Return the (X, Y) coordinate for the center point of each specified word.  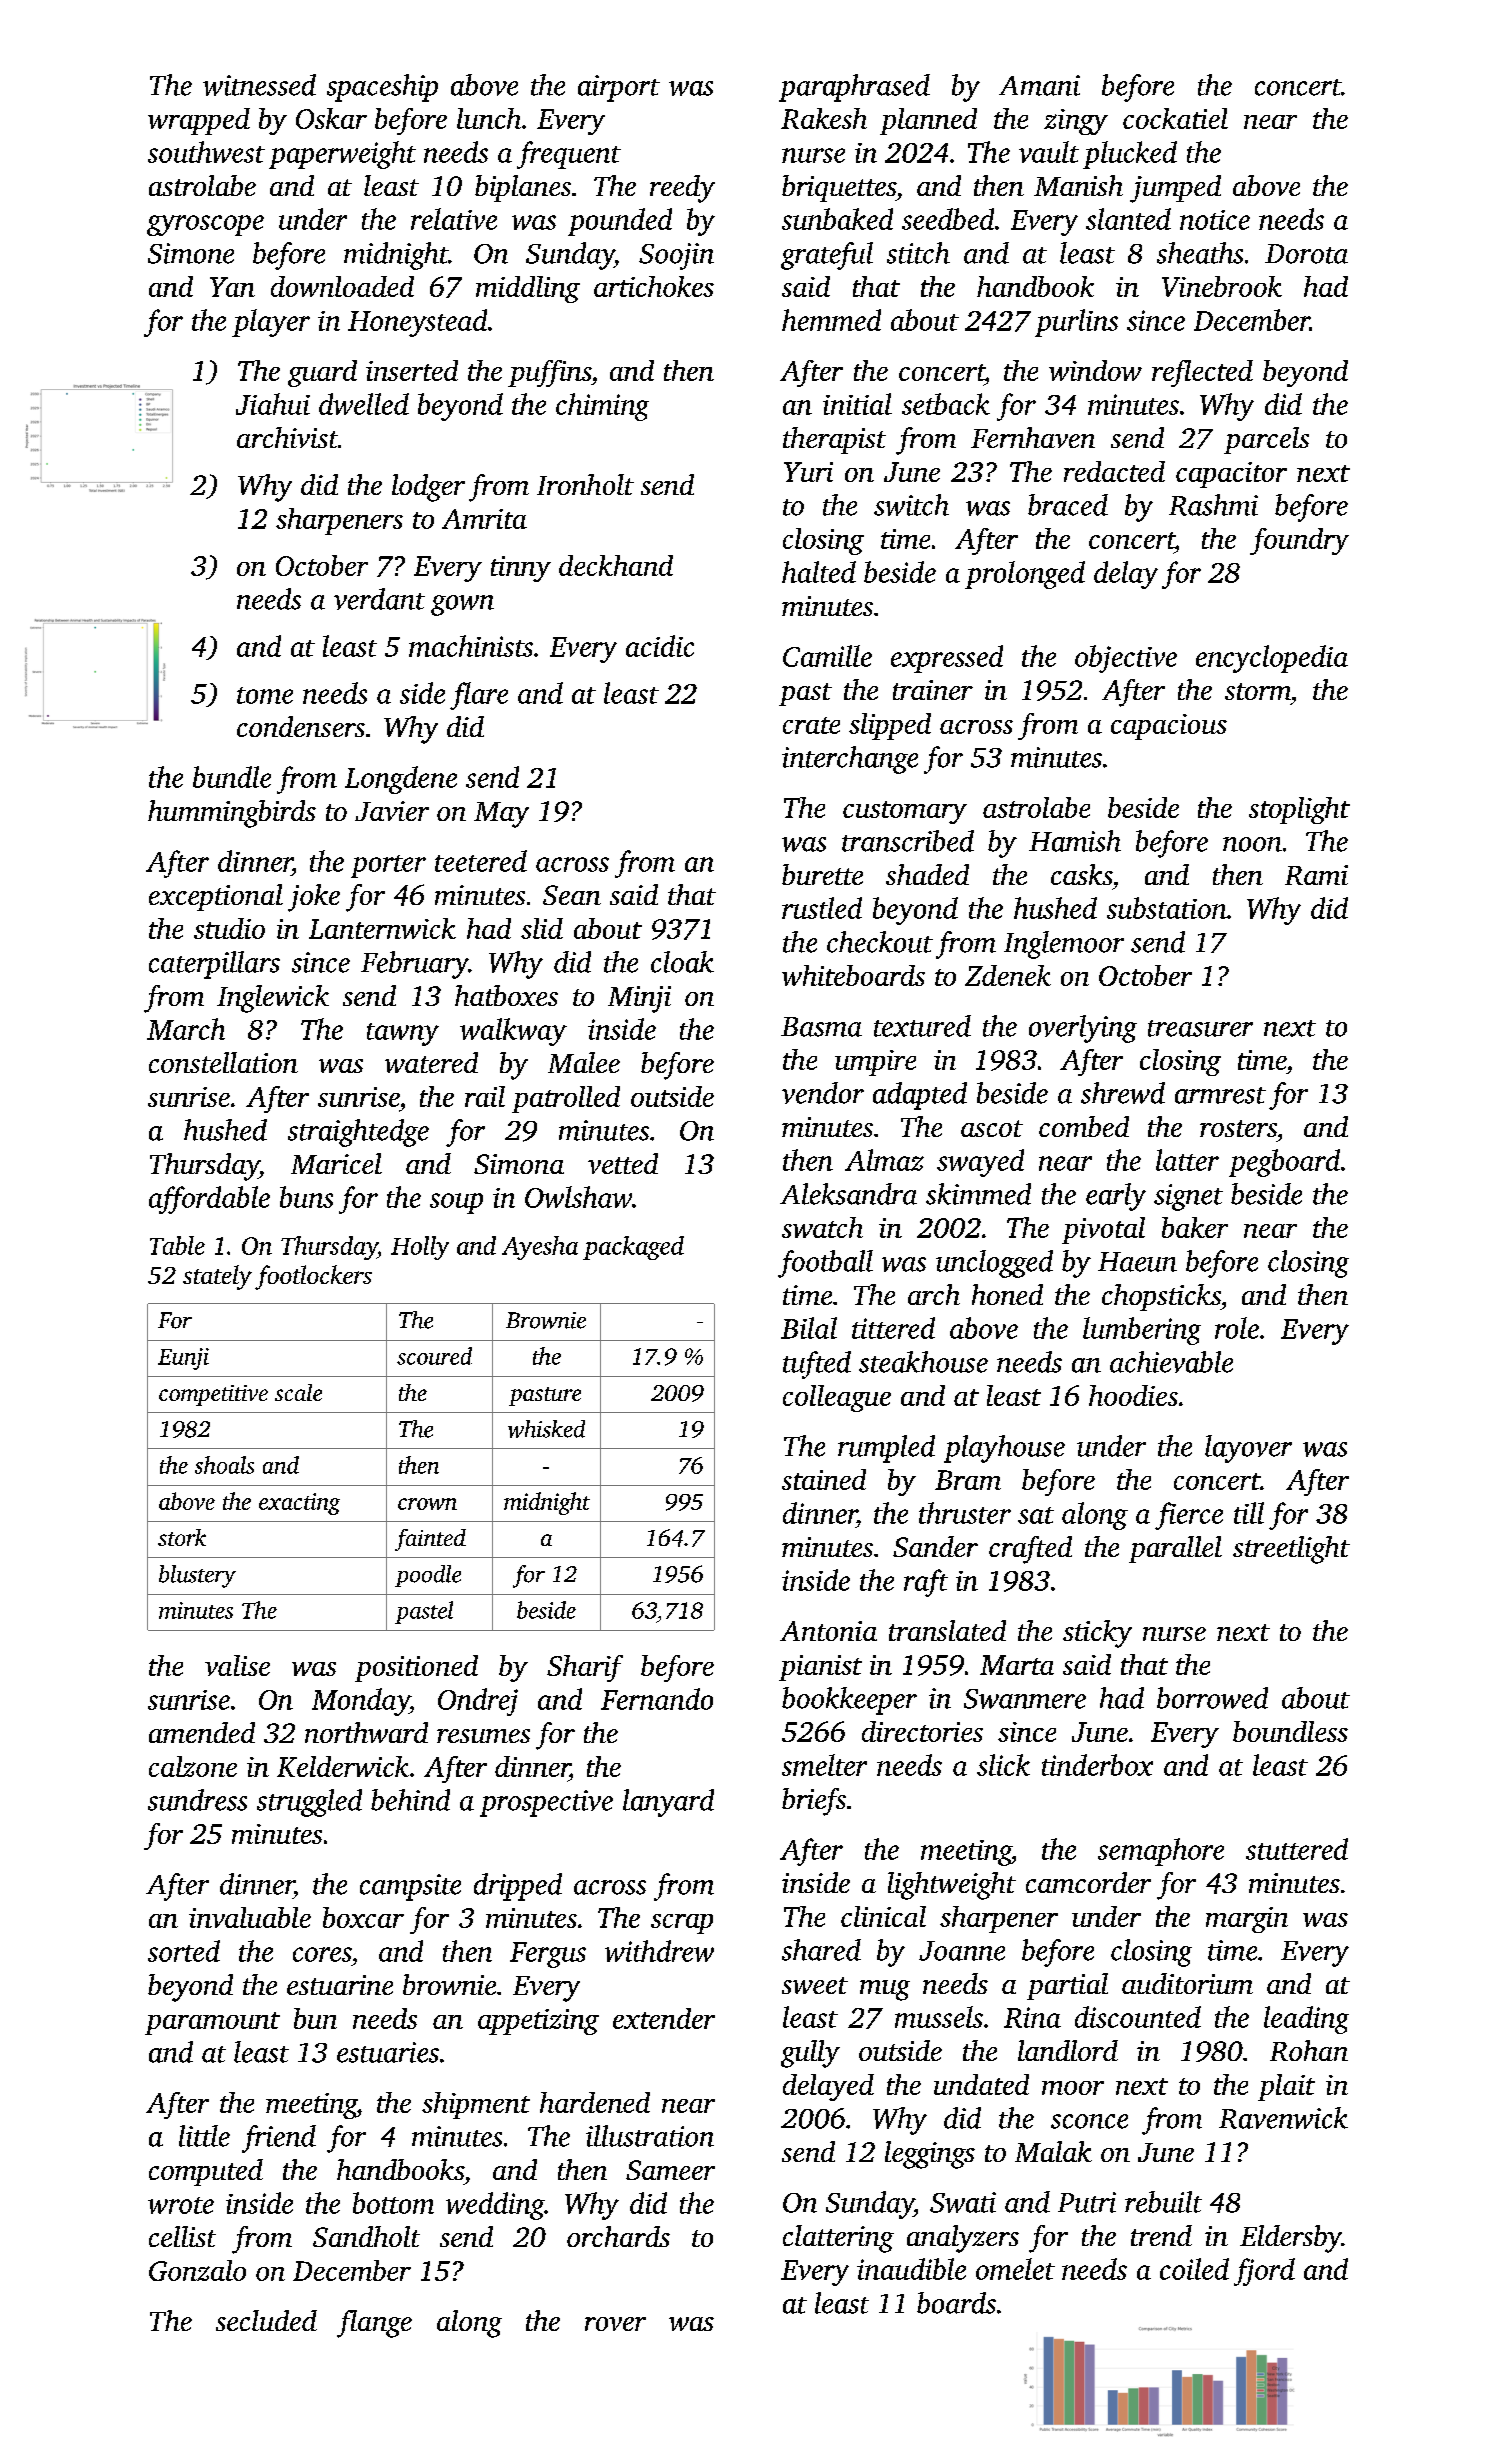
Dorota (1306, 254)
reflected (1202, 373)
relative (454, 219)
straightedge (358, 1133)
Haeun (1137, 1262)
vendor (823, 1093)
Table (177, 1245)
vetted (623, 1163)
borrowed (1212, 1698)
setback (946, 404)
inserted (412, 370)
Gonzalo (197, 2270)
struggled (309, 1803)
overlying (1083, 1029)
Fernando (657, 1699)
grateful (827, 256)
